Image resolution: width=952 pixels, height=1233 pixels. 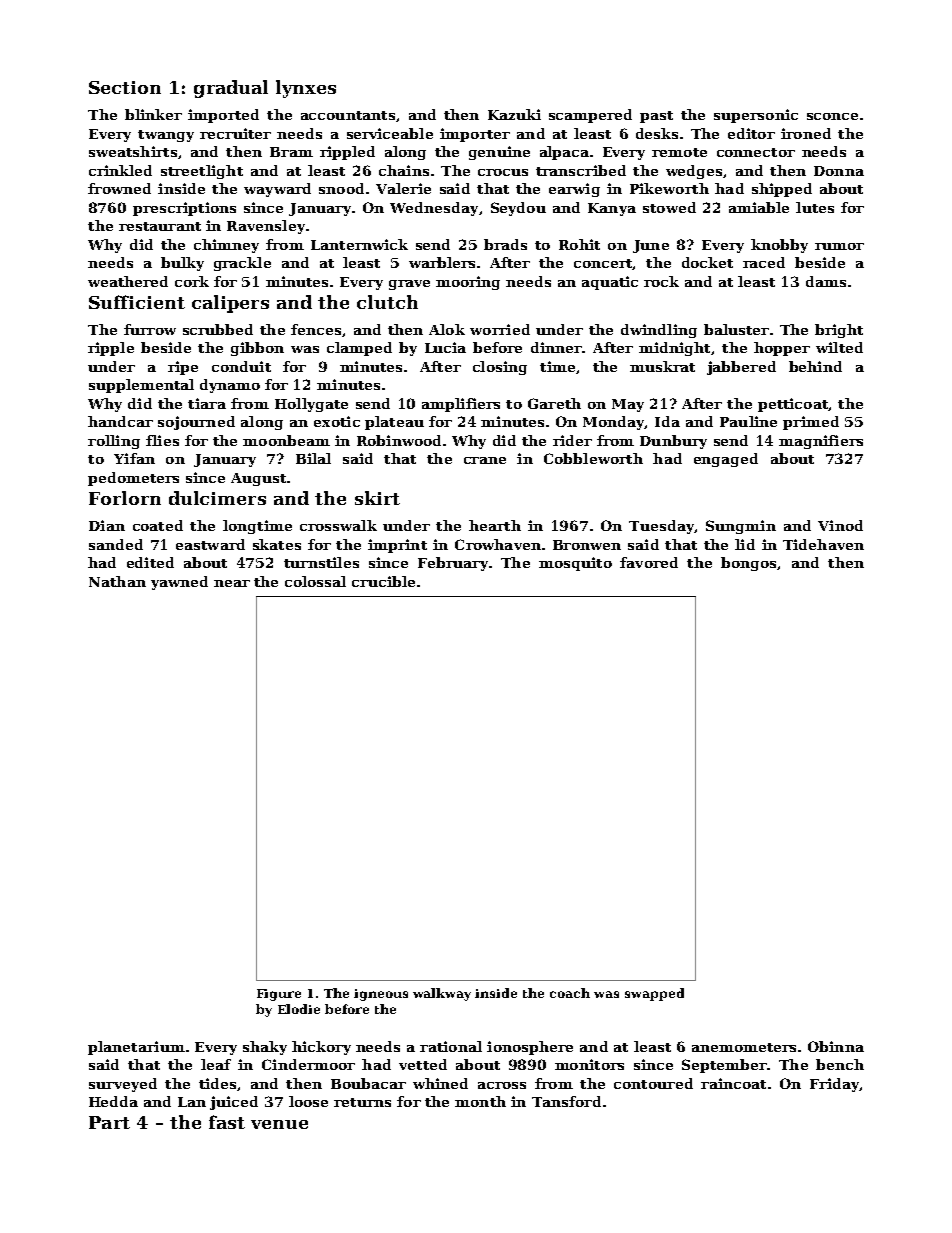 I want to click on bongos, so click(x=748, y=564).
